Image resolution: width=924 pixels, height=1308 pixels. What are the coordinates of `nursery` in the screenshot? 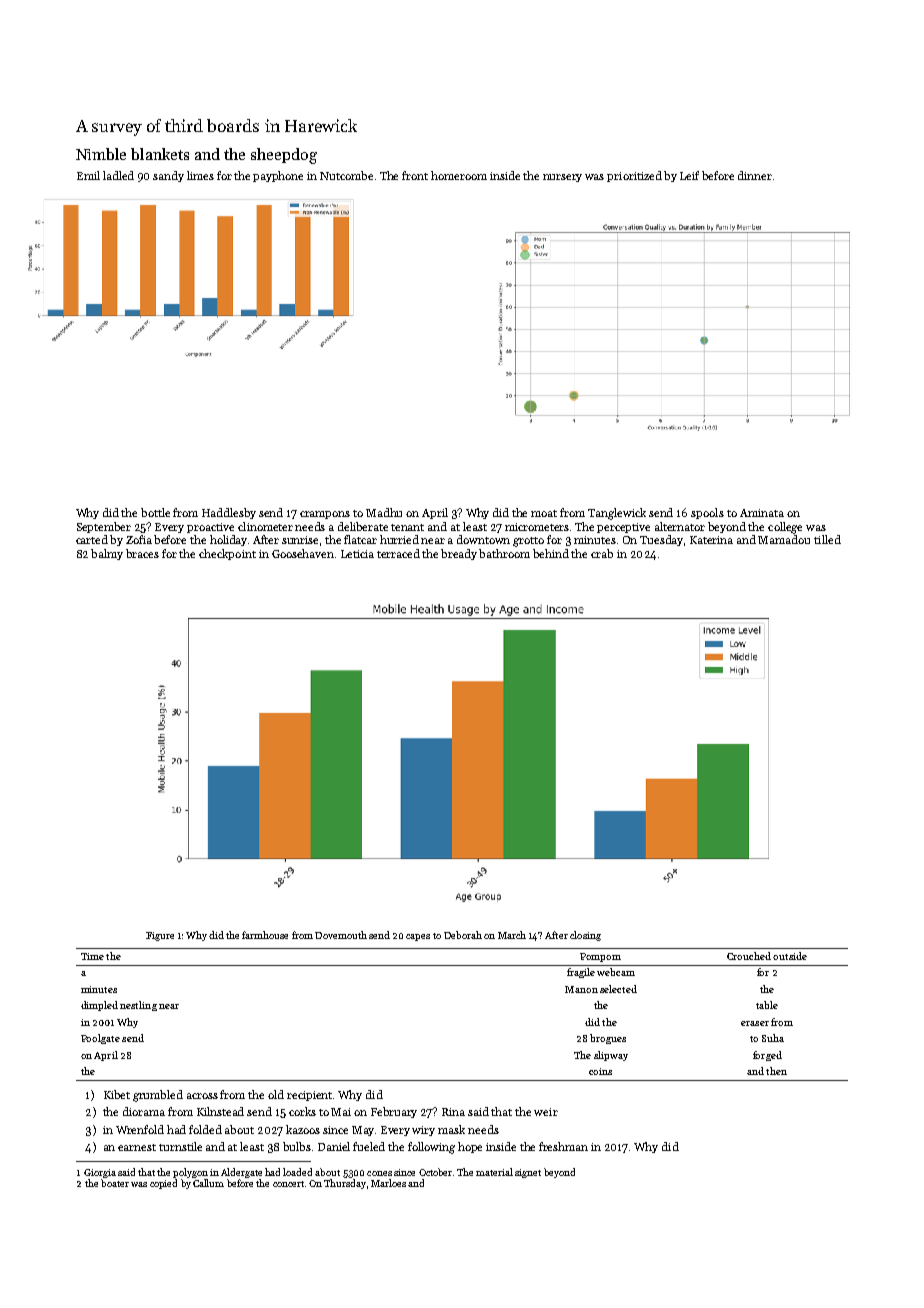 It's located at (562, 178).
